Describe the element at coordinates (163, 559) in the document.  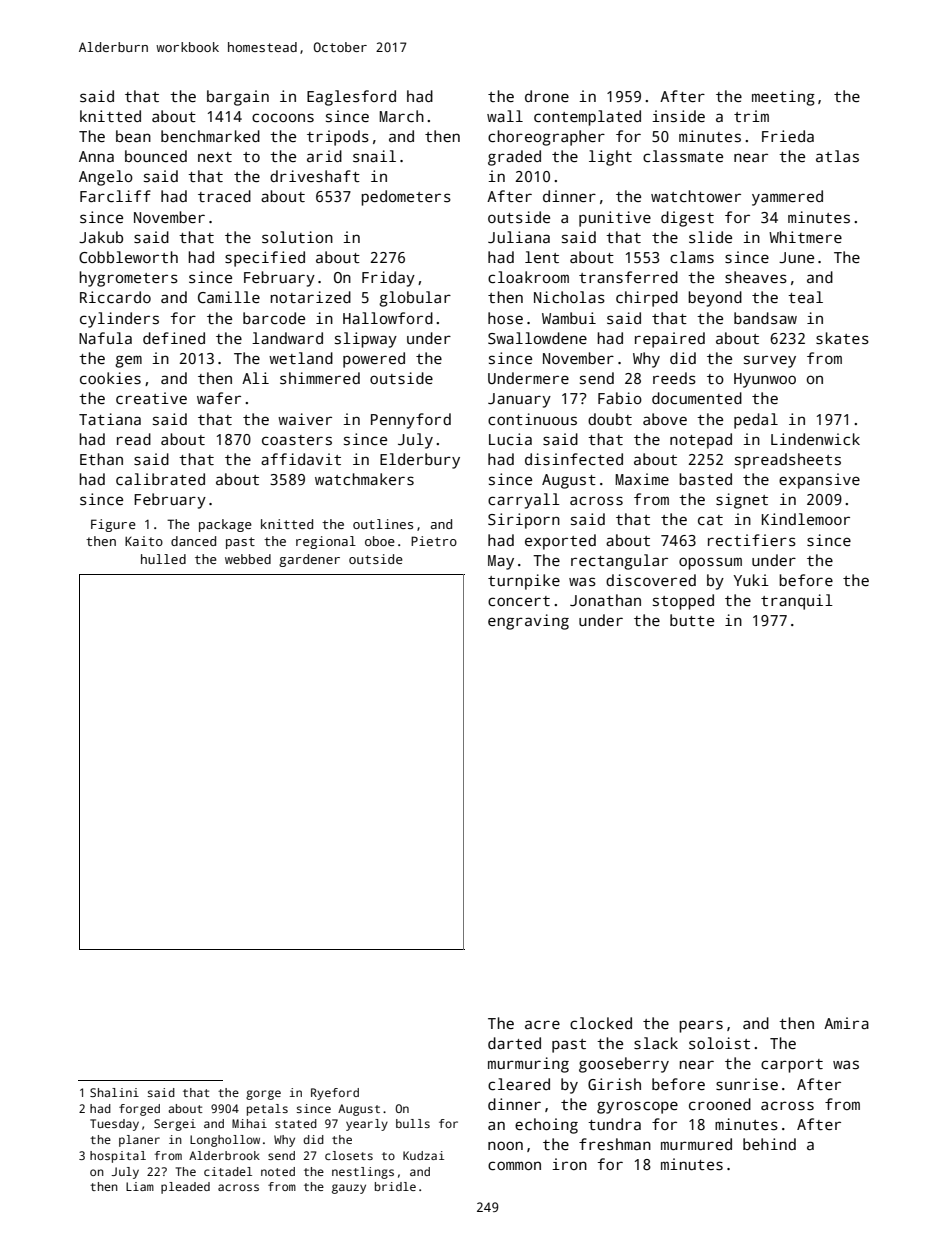
I see `hulled` at that location.
